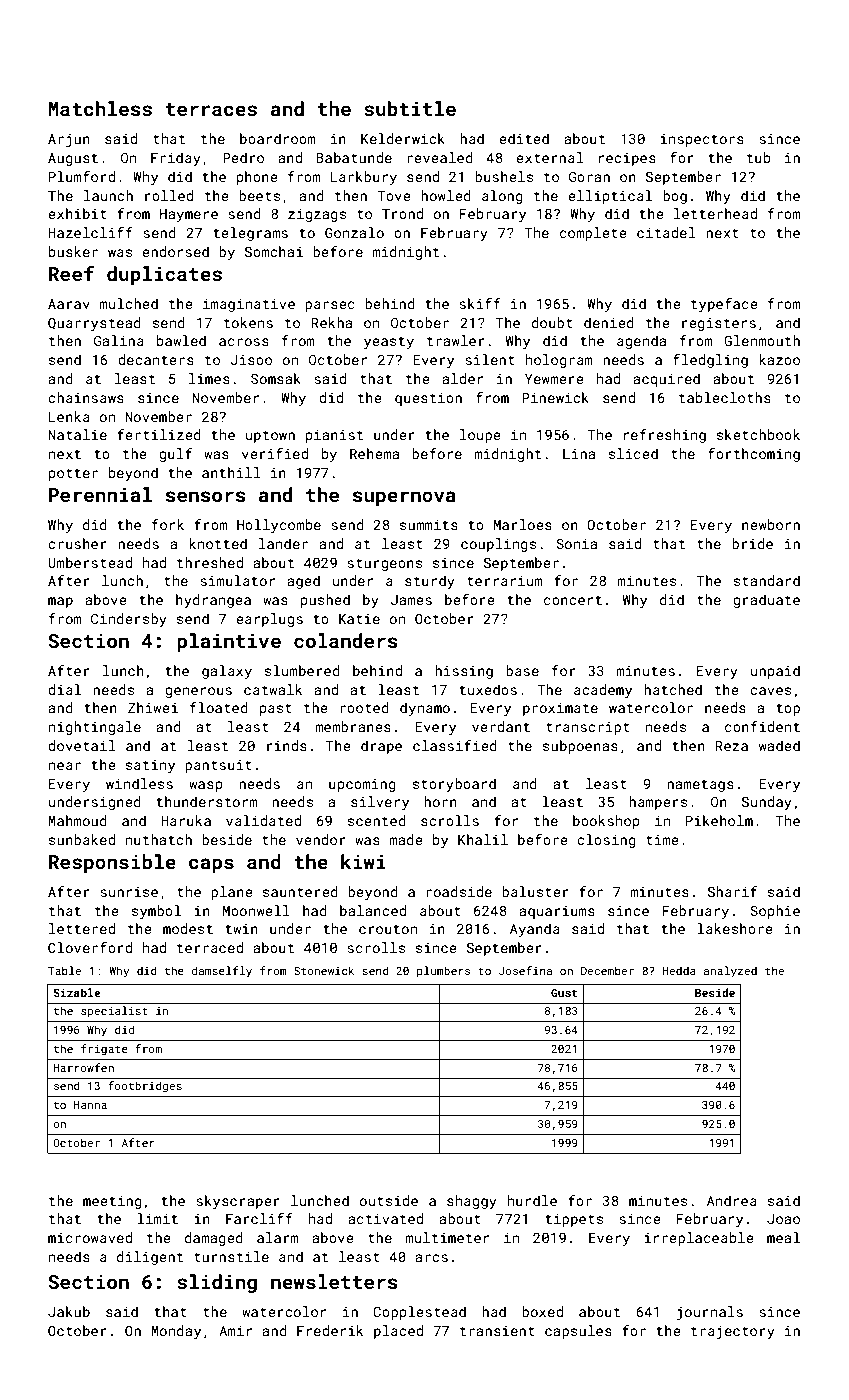 This document has height=1400, width=849. Describe the element at coordinates (176, 159) in the document. I see `Friday` at that location.
